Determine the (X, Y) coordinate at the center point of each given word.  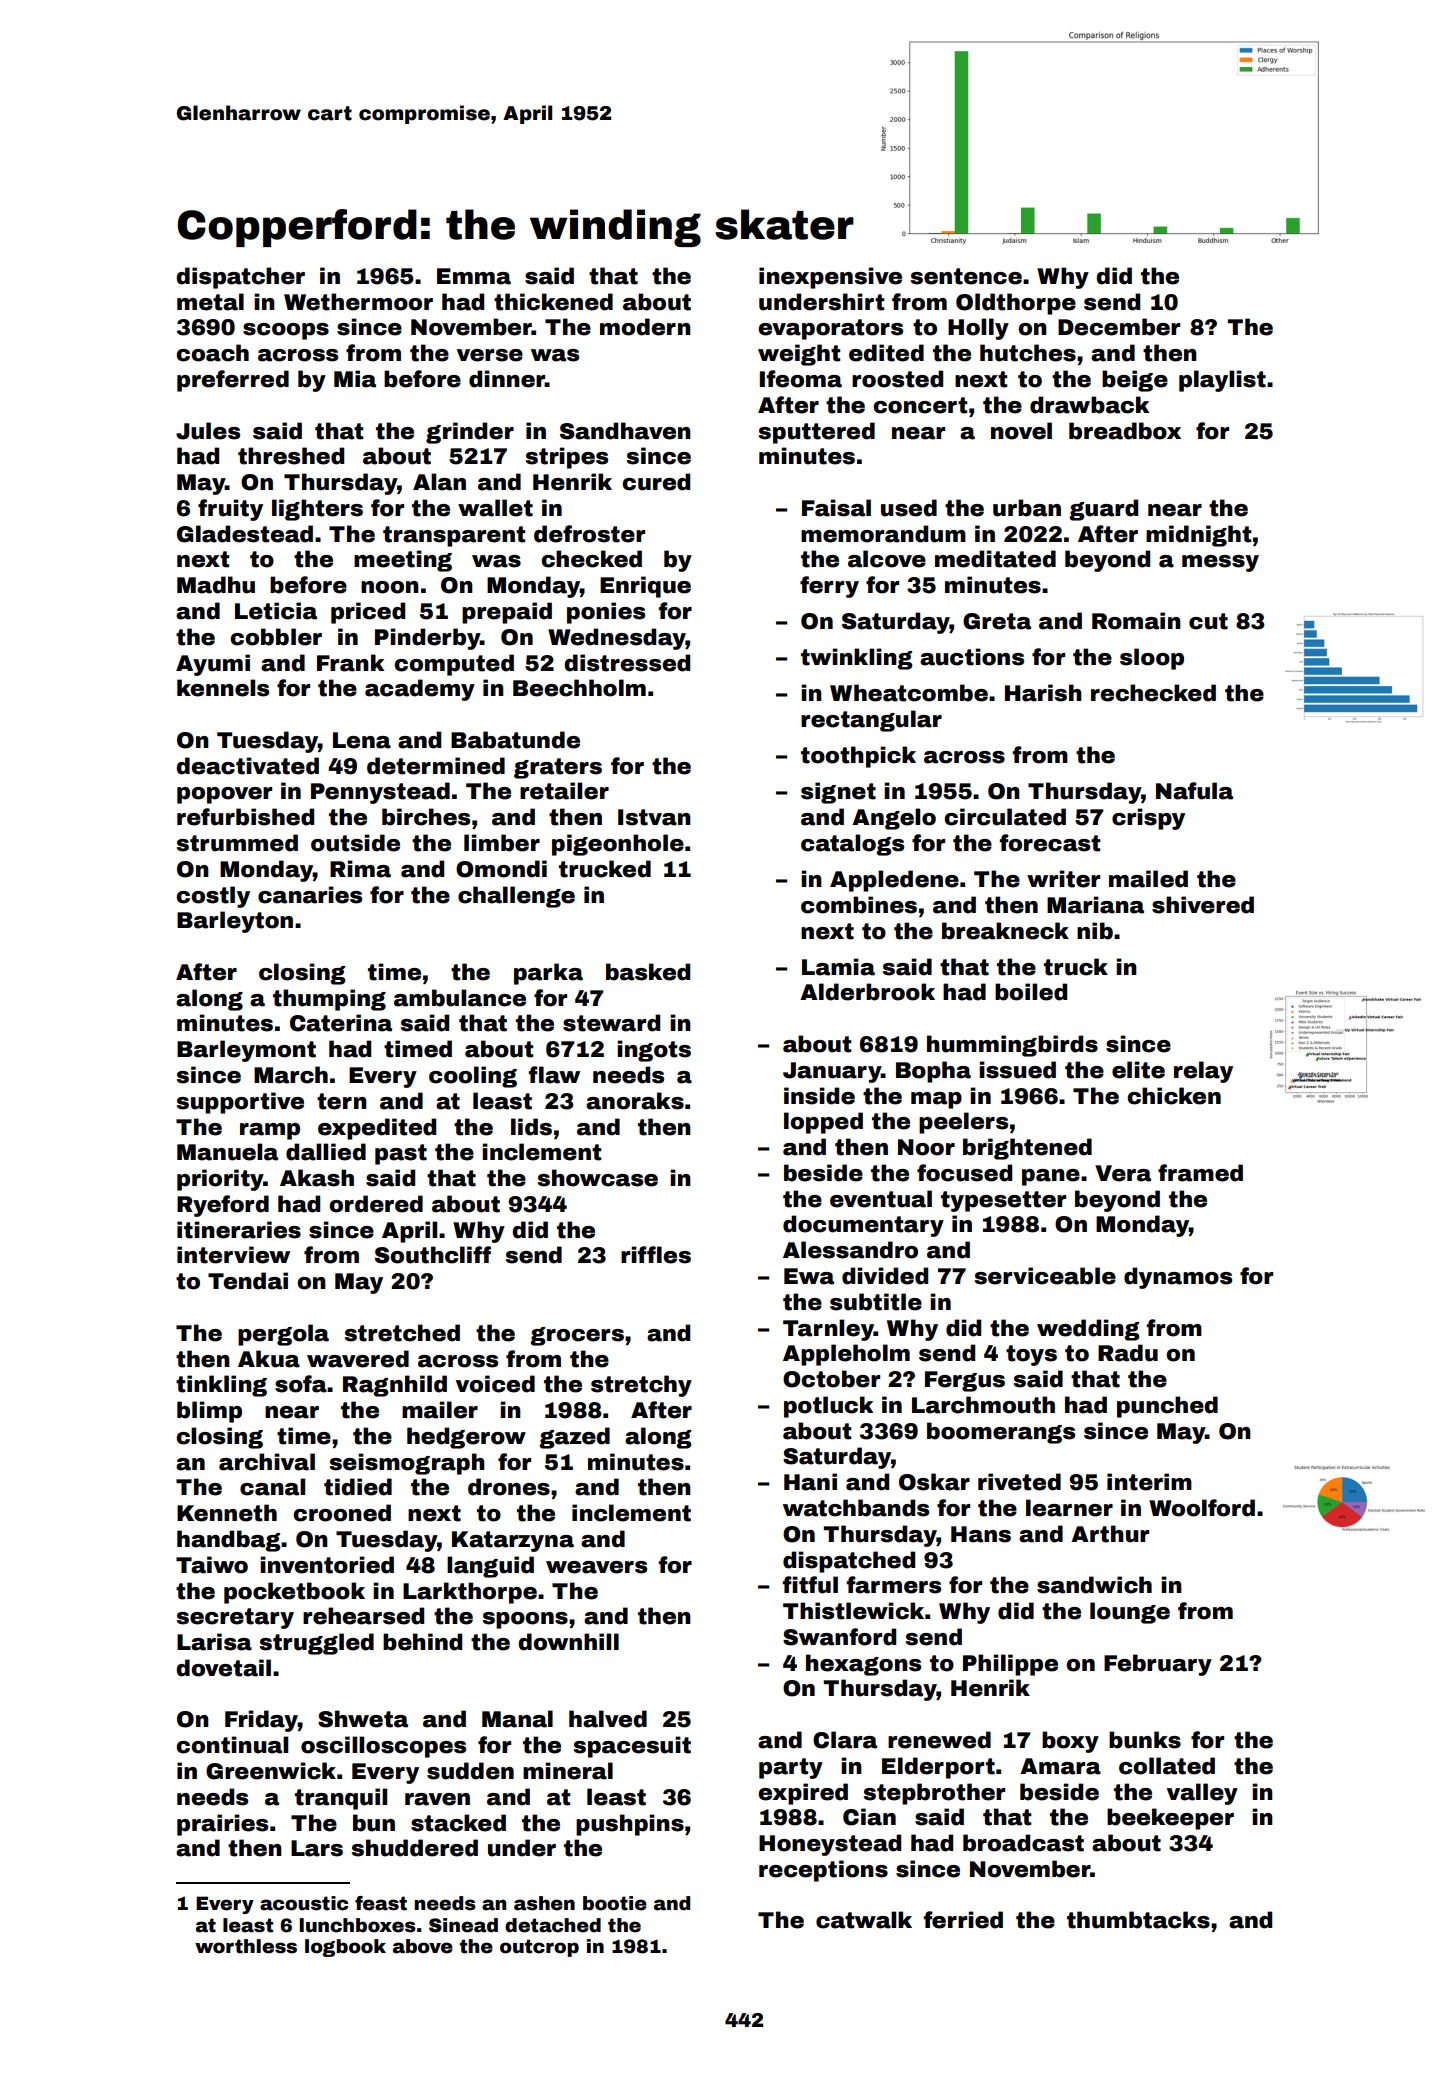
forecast (1049, 843)
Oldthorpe (1016, 304)
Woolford (1202, 1508)
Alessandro (850, 1250)
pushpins (630, 1825)
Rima (360, 869)
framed (1200, 1173)
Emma (474, 276)
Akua (269, 1359)
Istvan (654, 817)
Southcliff (433, 1255)
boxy (1070, 1742)
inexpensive (830, 278)
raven (437, 1799)
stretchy (641, 1386)
